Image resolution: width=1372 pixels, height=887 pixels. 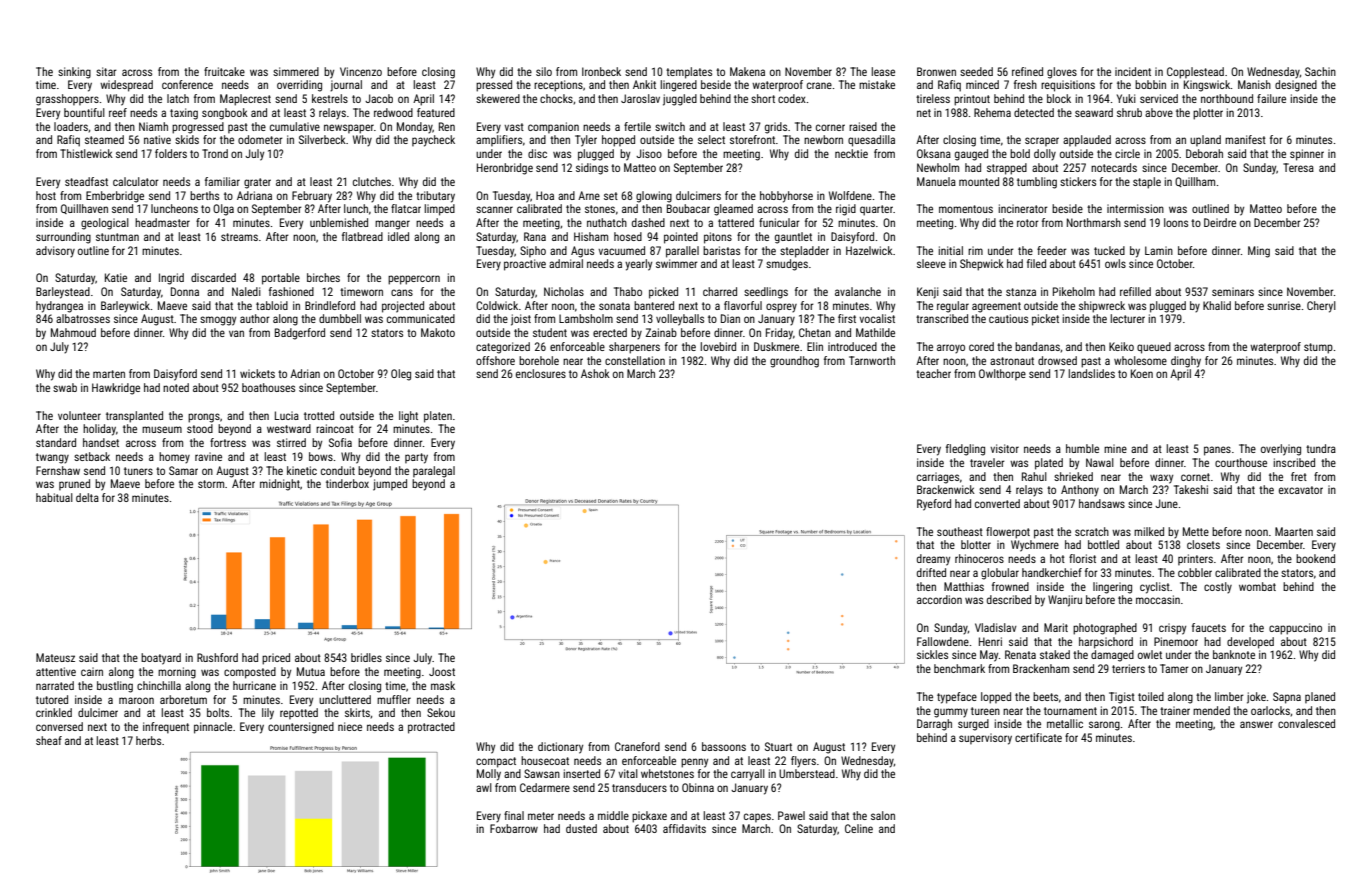 What do you see at coordinates (1052, 572) in the screenshot?
I see `handkerchief` at bounding box center [1052, 572].
